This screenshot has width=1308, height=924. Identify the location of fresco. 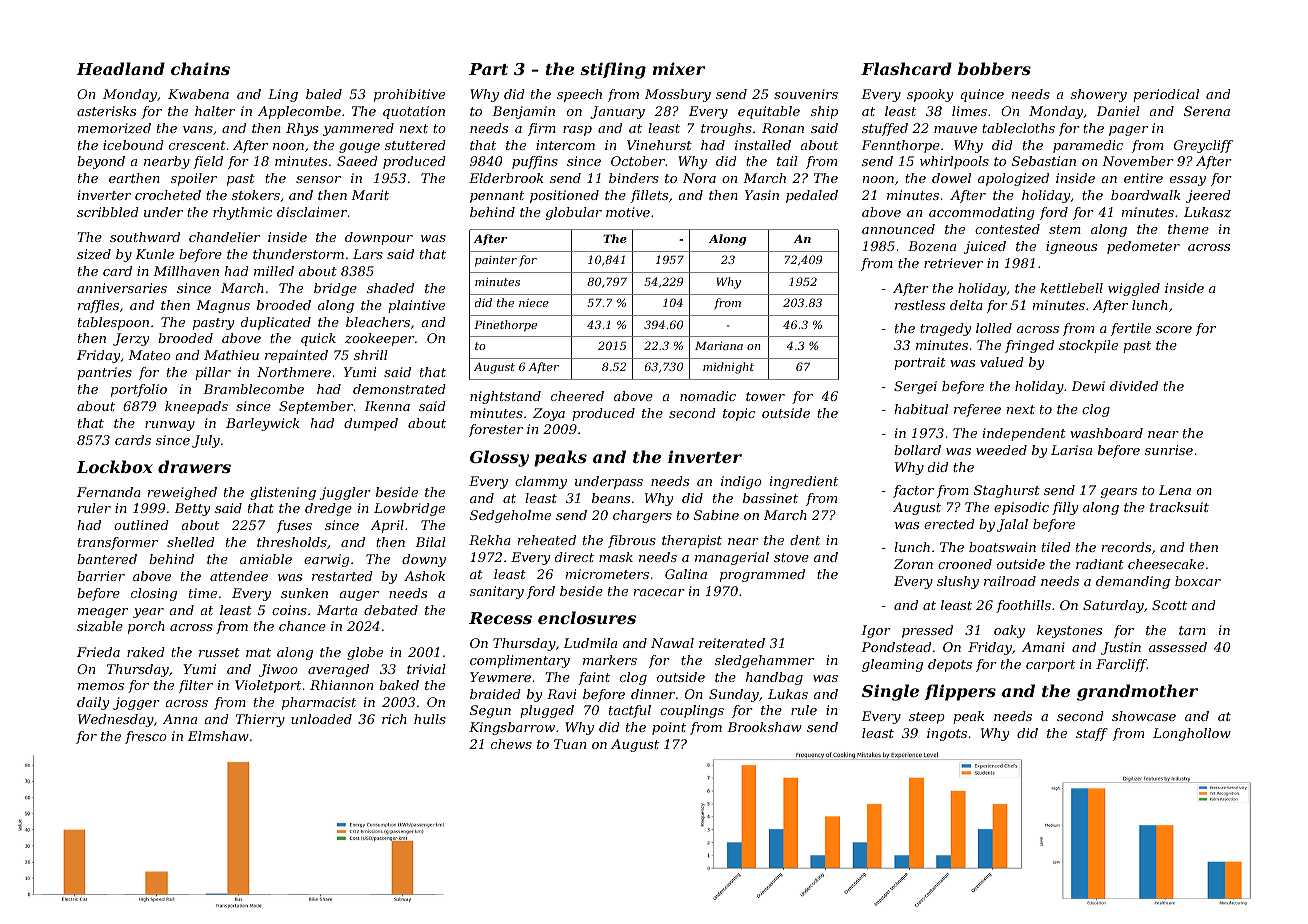
(146, 737).
